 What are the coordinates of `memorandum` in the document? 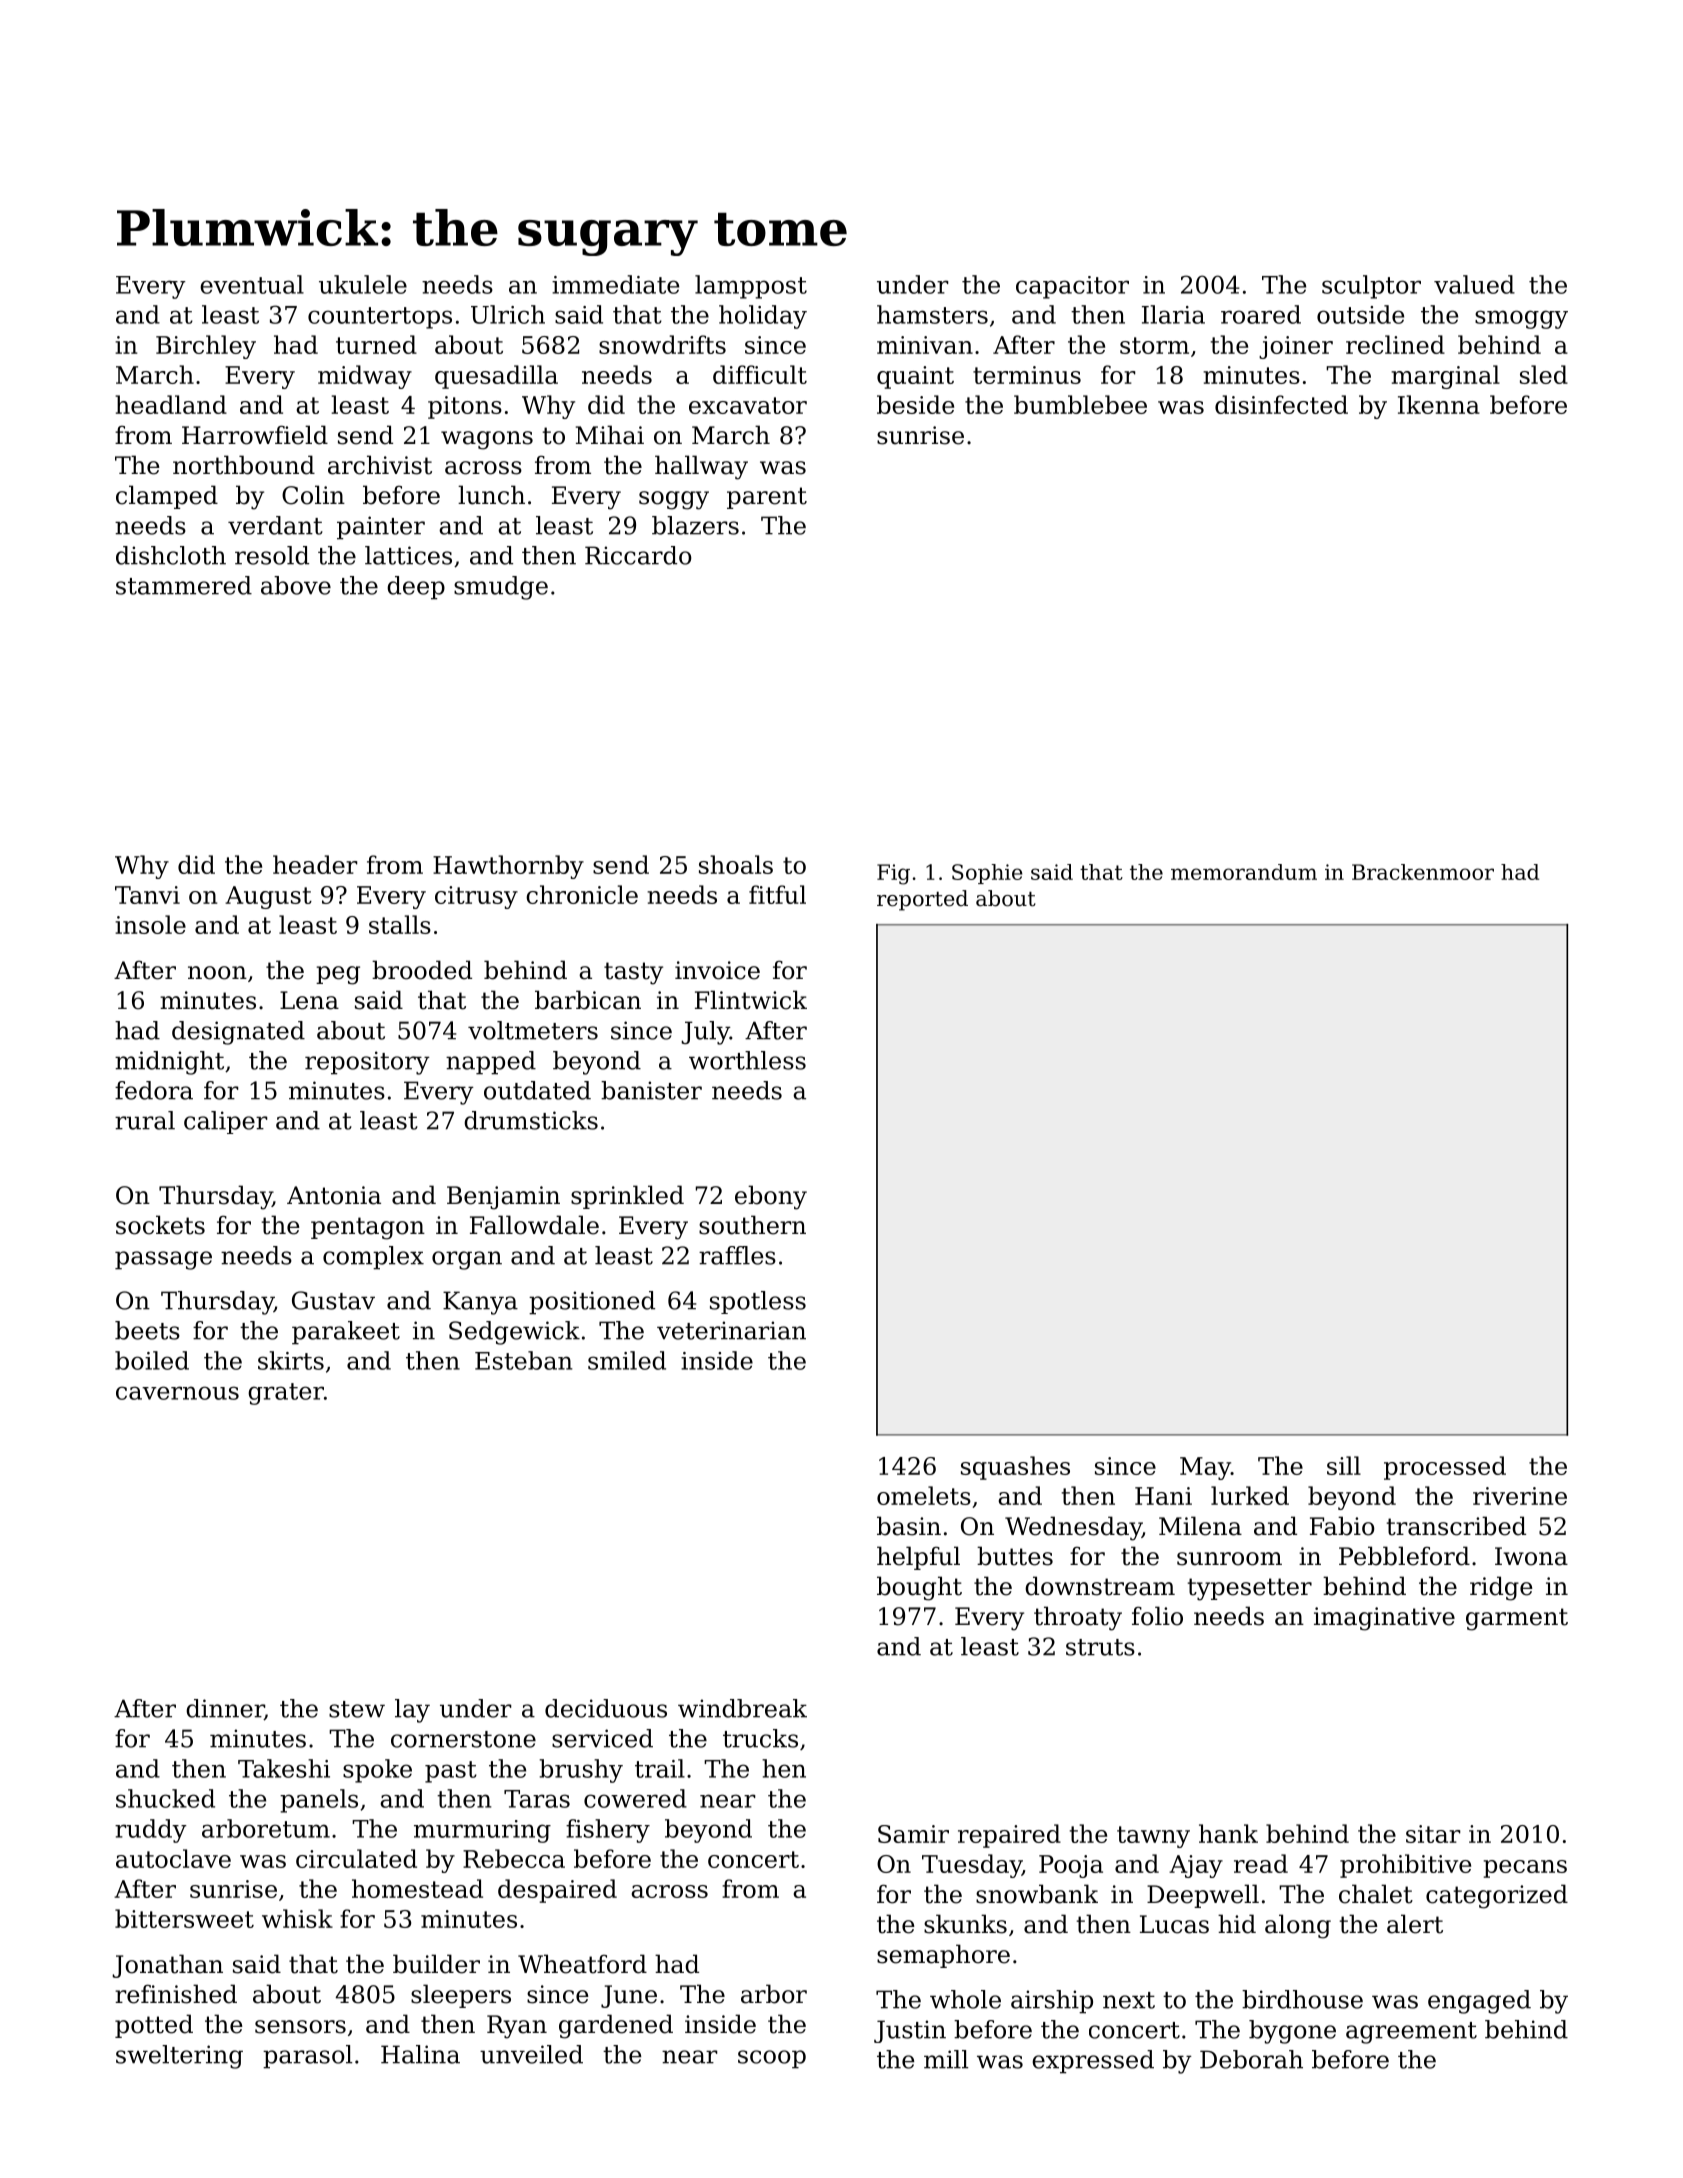 It's located at (1244, 872).
